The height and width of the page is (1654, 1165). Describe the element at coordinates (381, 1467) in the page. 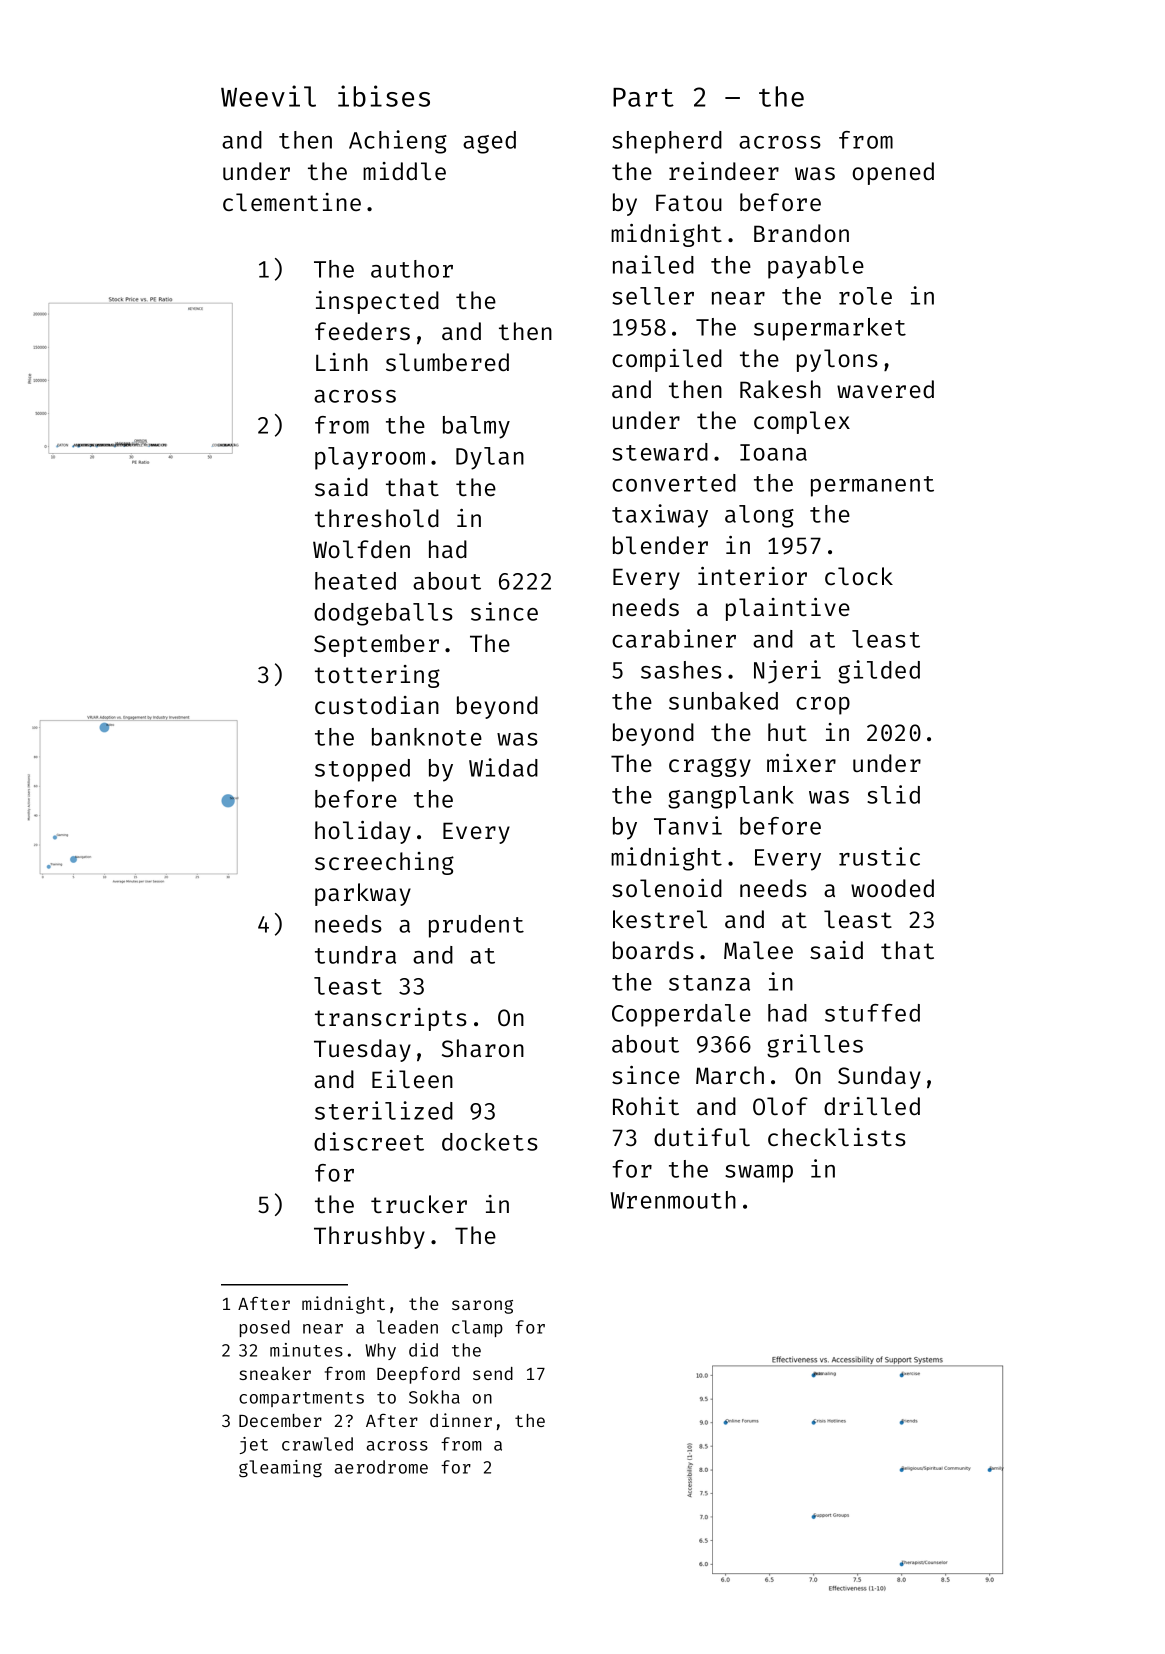

I see `aerodrome` at that location.
